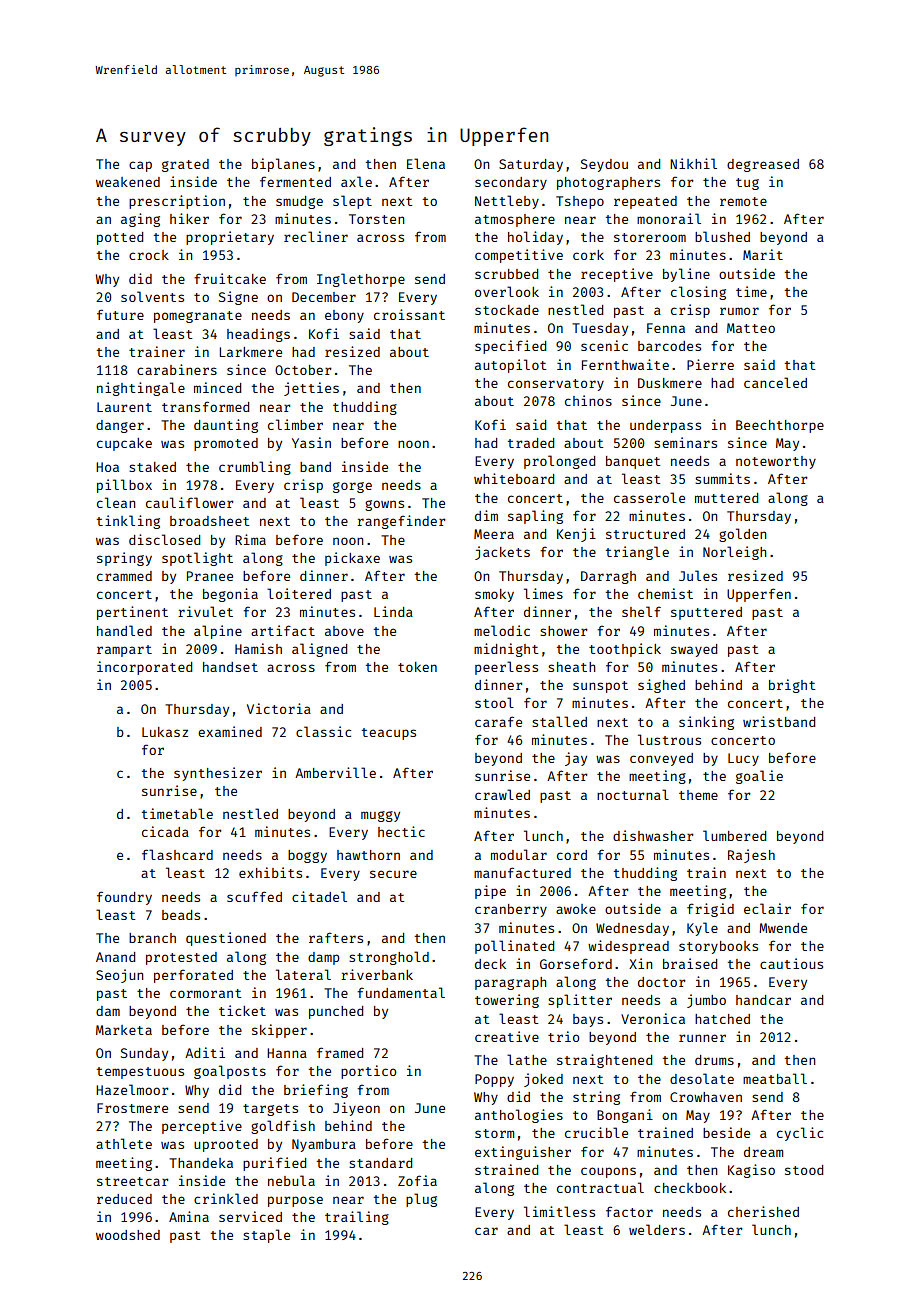  What do you see at coordinates (311, 389) in the screenshot?
I see `jetties` at bounding box center [311, 389].
